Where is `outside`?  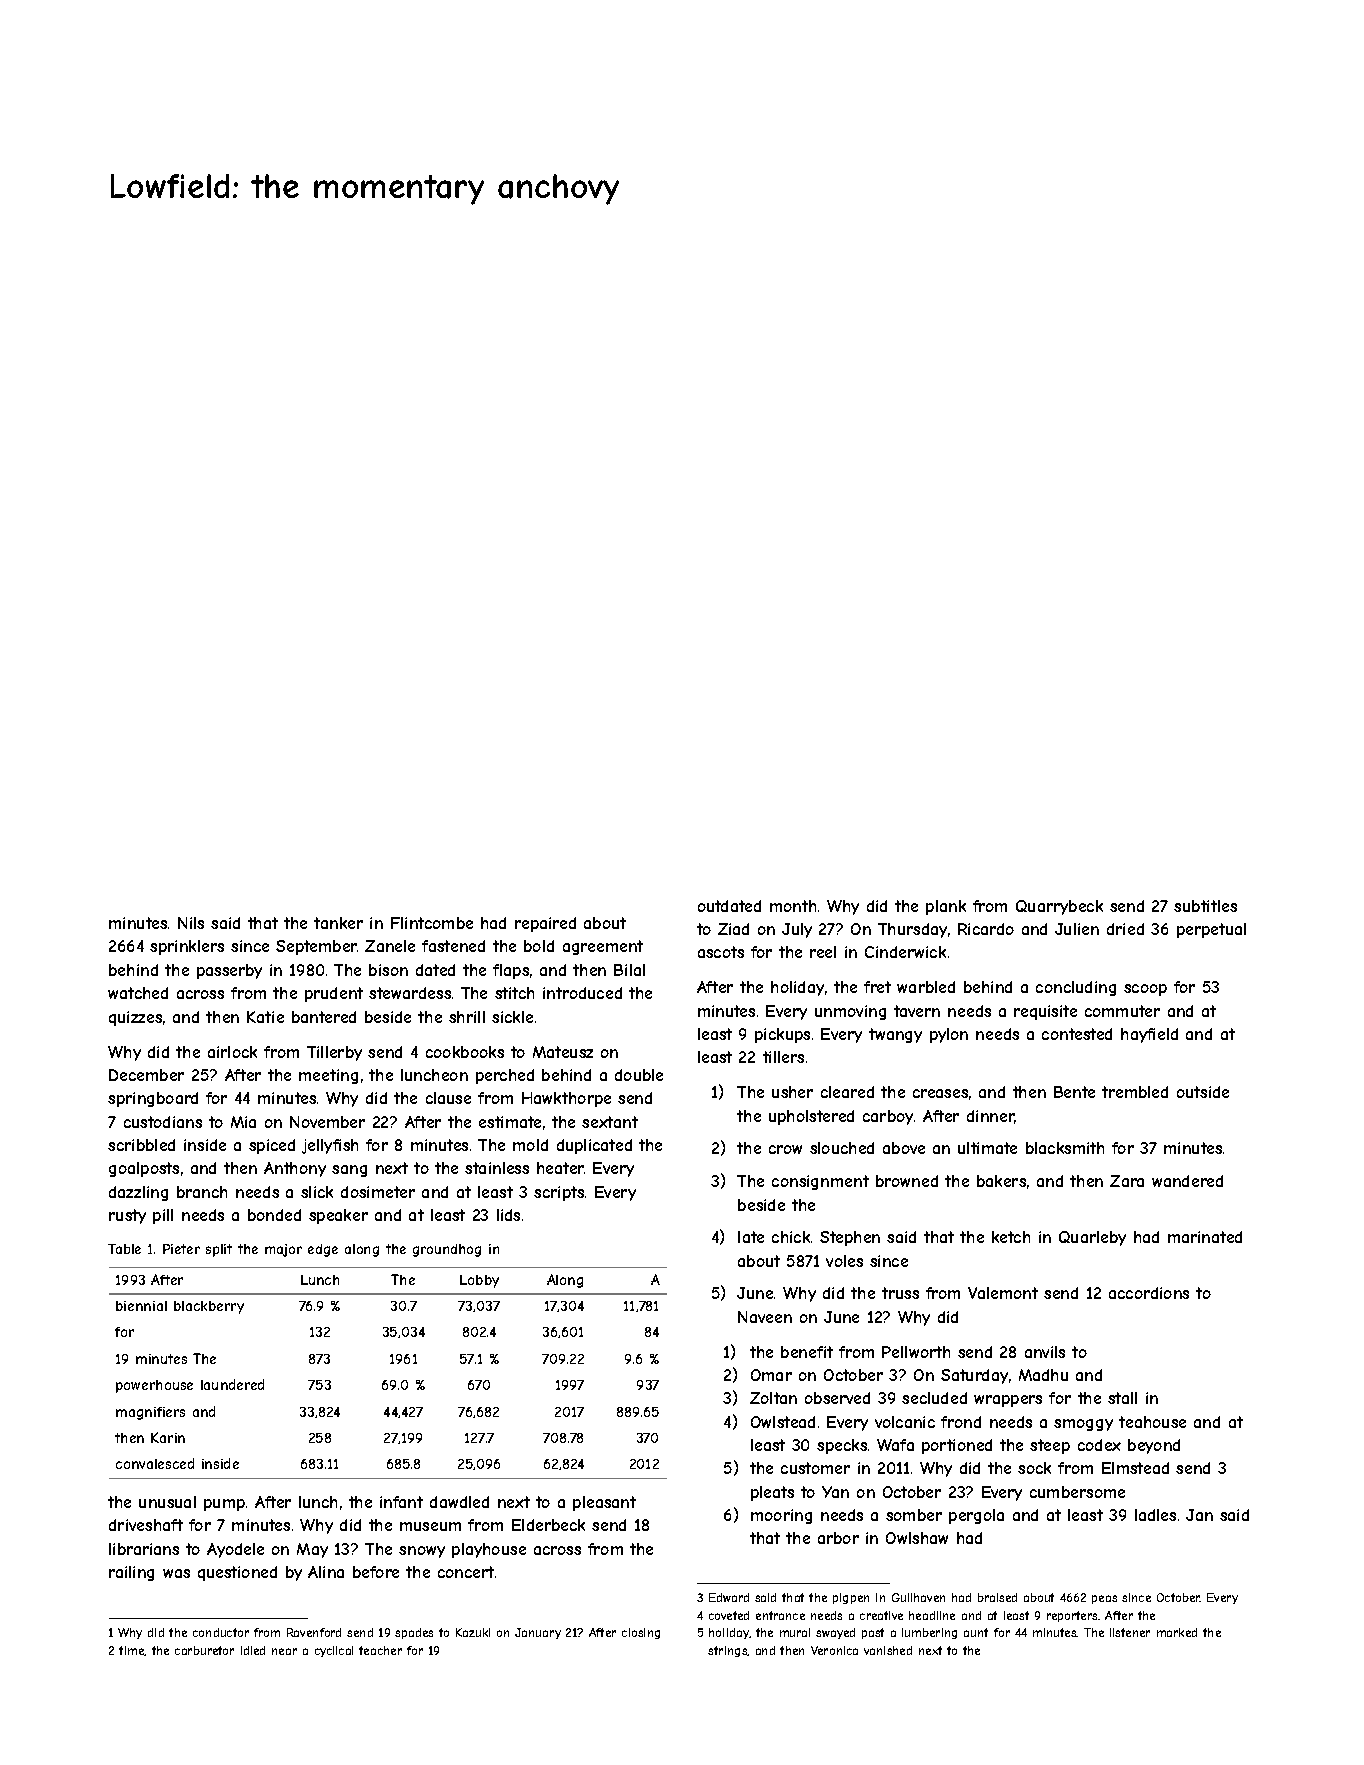
outside is located at coordinates (1203, 1092).
